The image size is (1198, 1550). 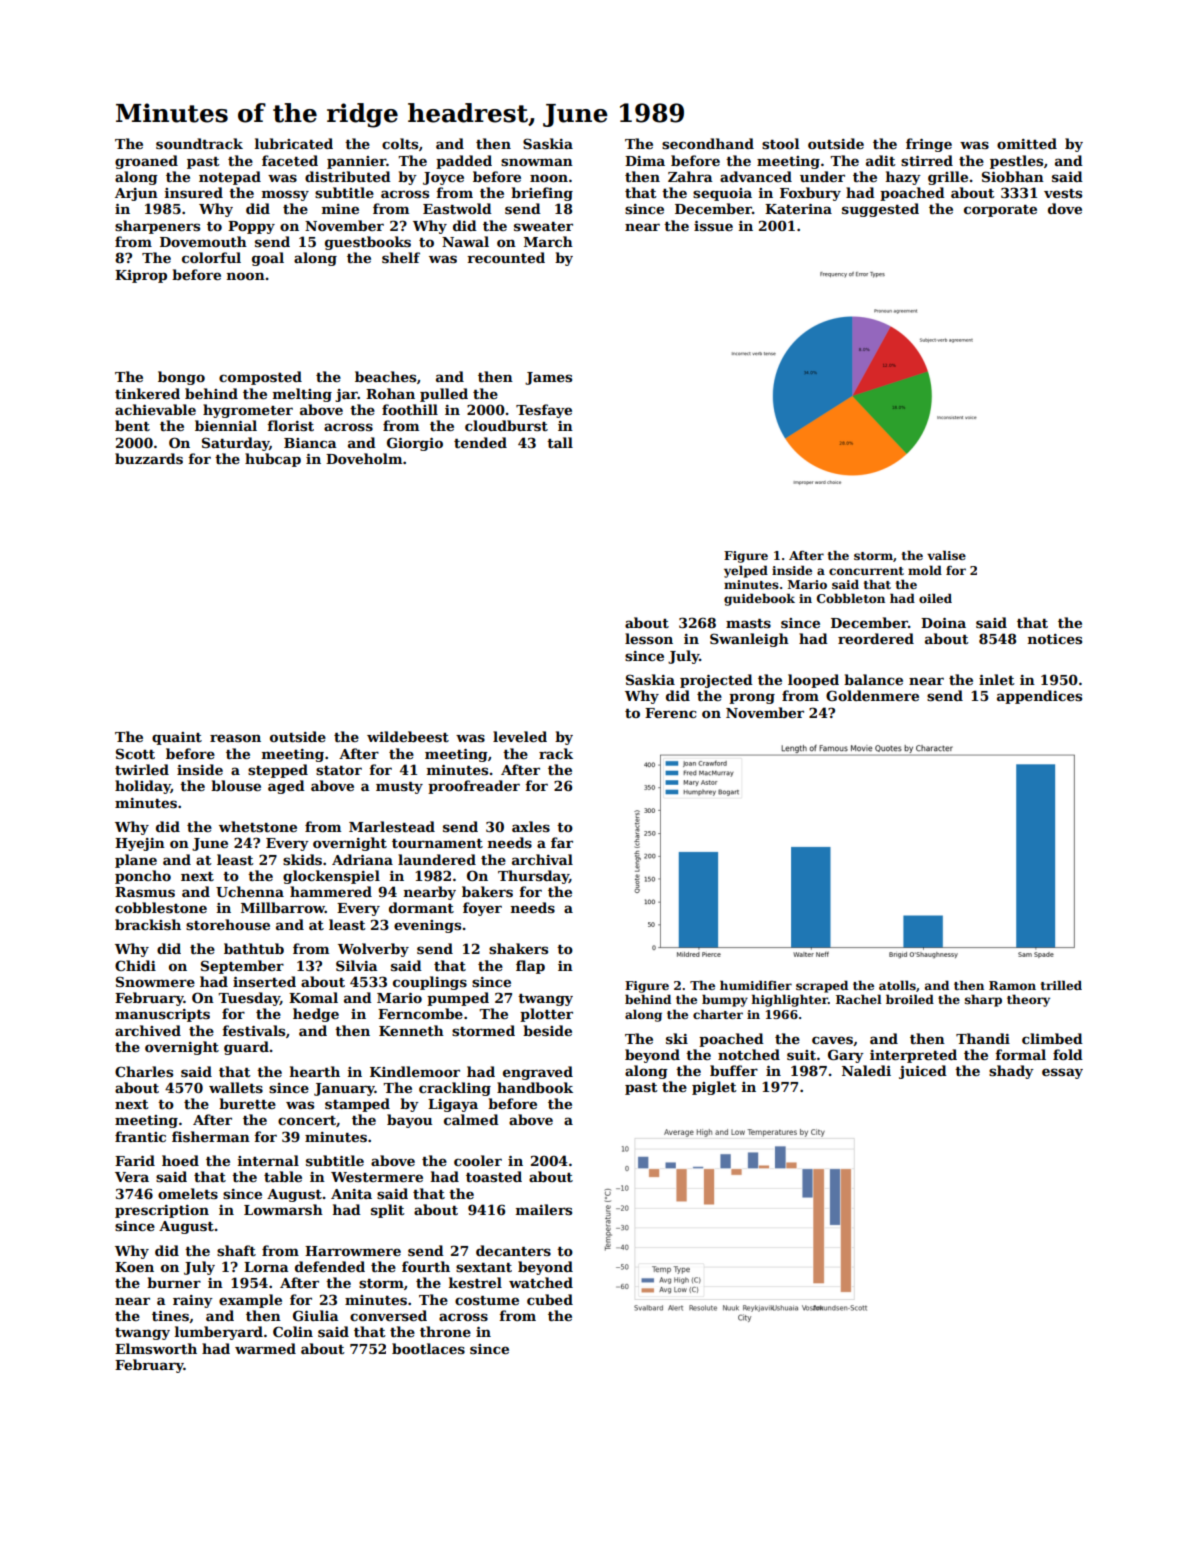 What do you see at coordinates (143, 787) in the screenshot?
I see `holiday` at bounding box center [143, 787].
